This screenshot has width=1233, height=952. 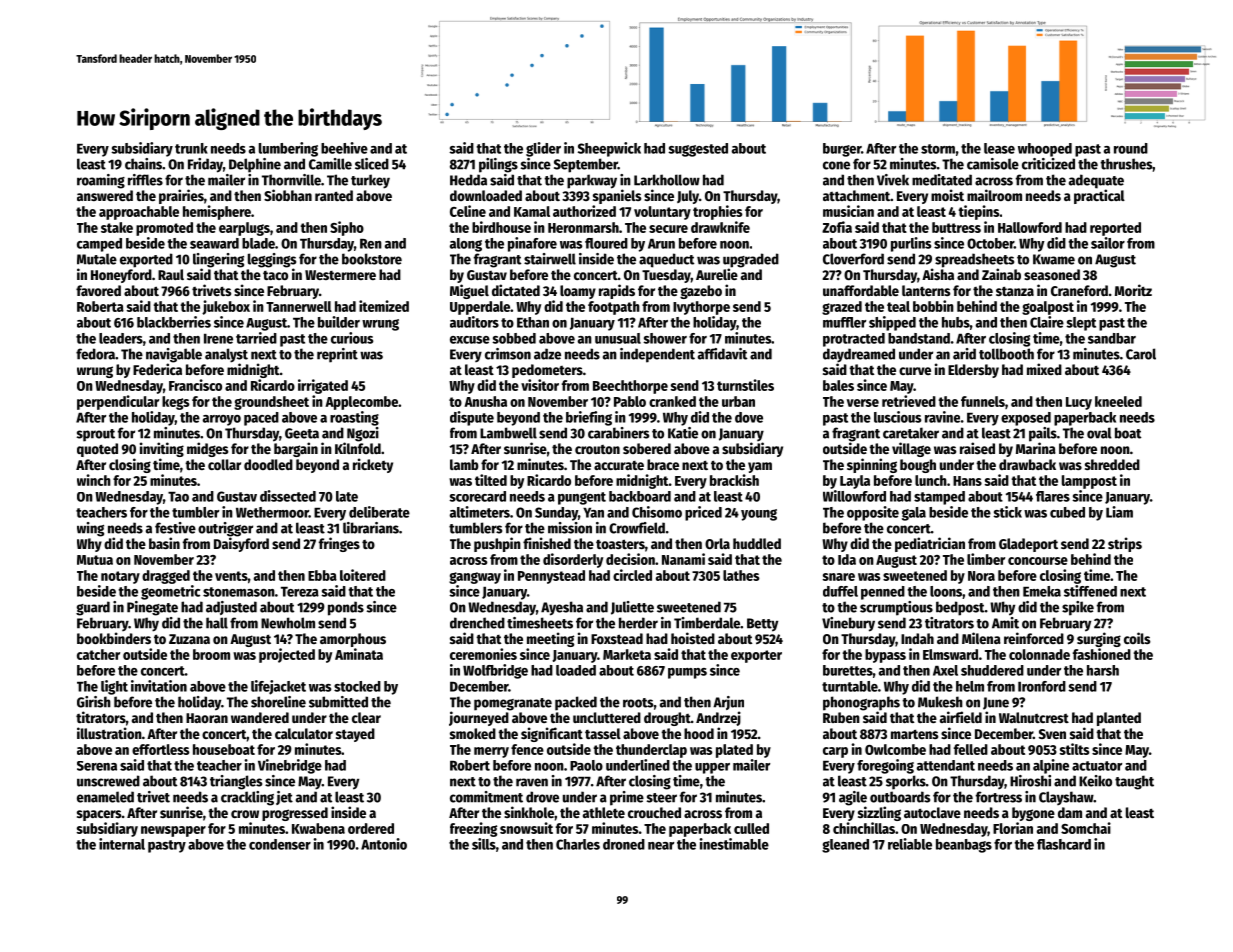 I want to click on Wolfbridge, so click(x=495, y=671).
